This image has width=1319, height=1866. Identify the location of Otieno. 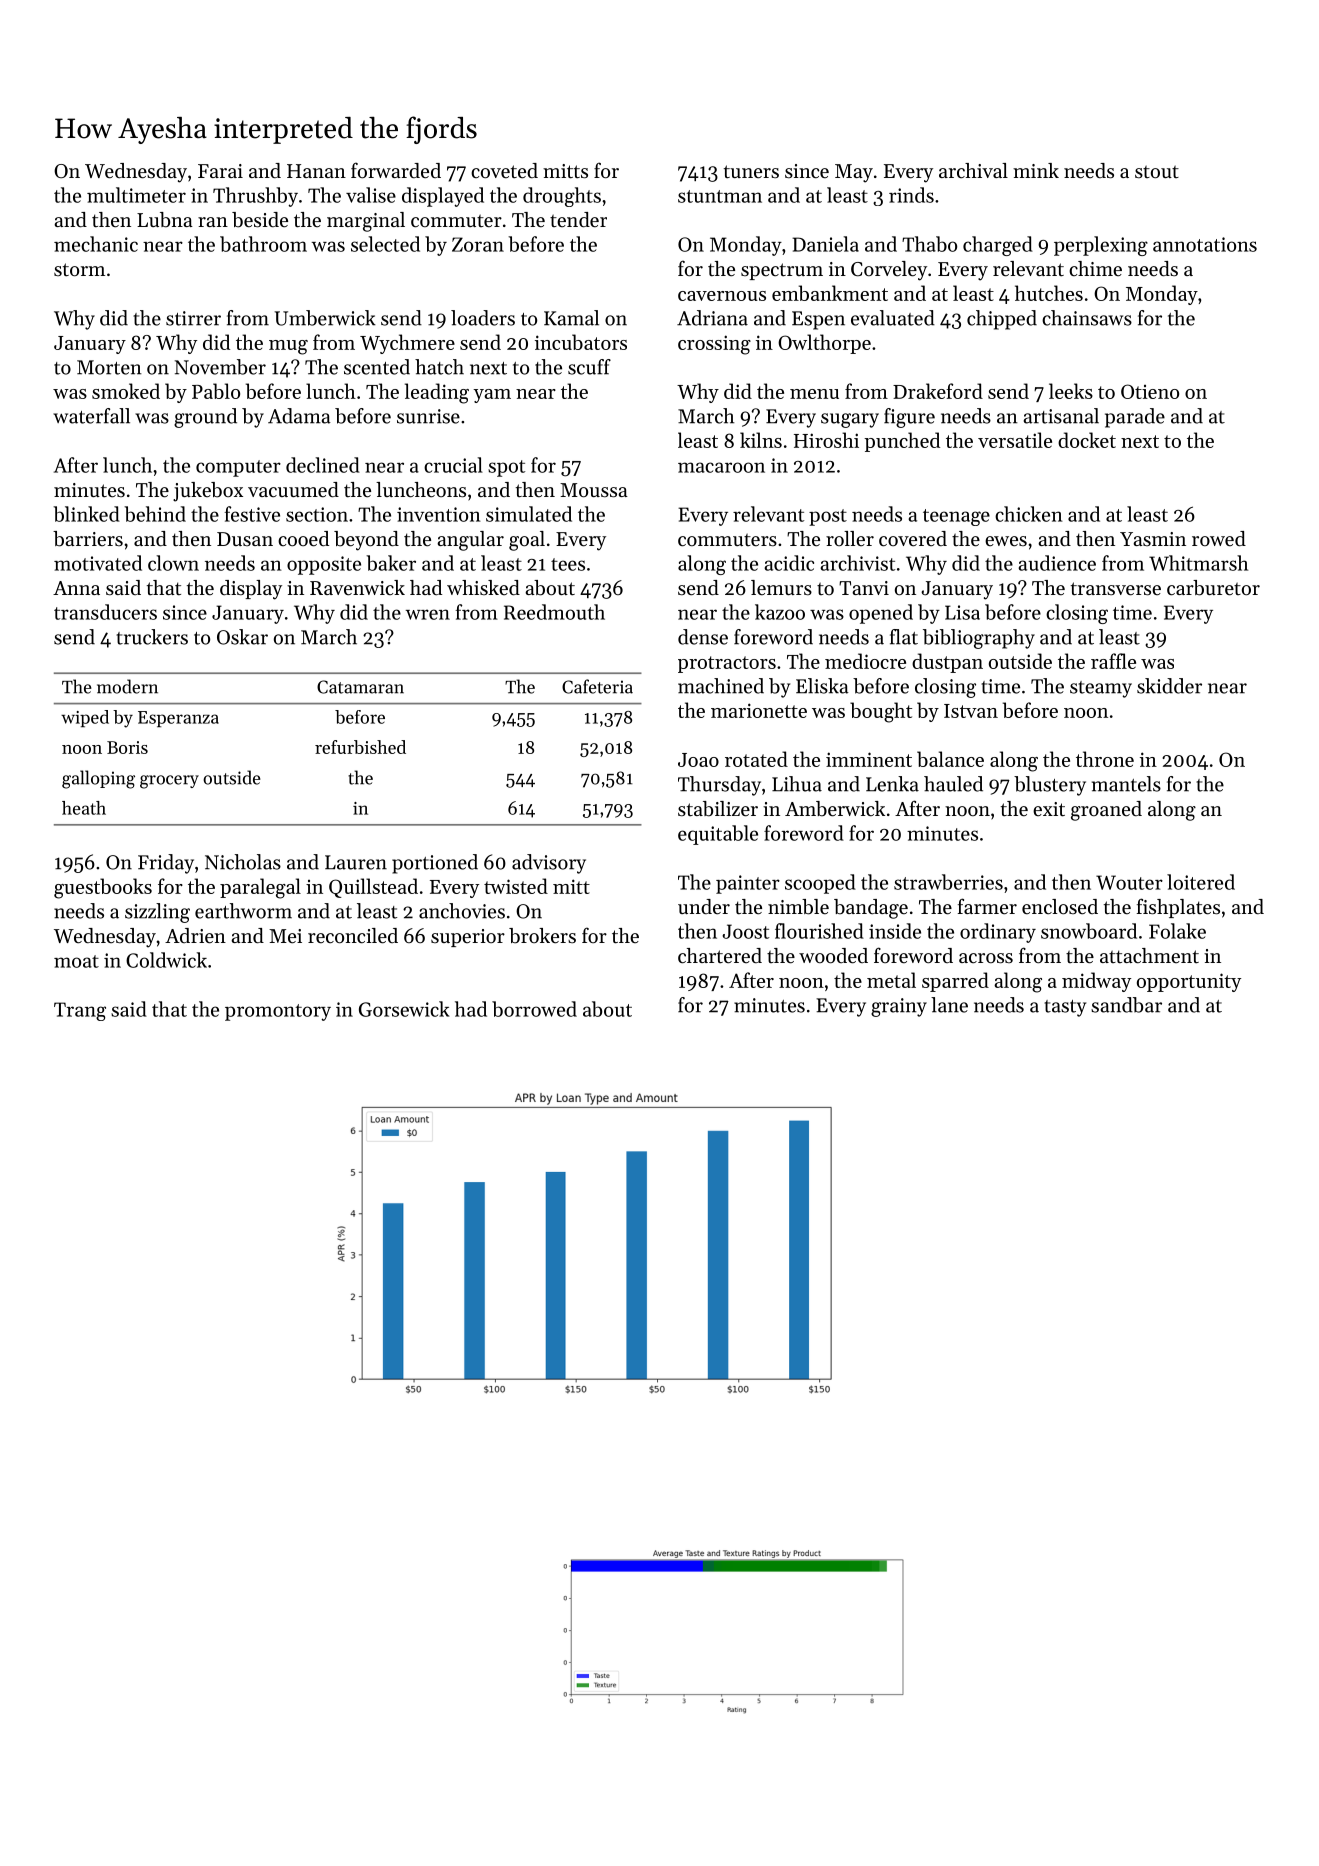
(1150, 391).
